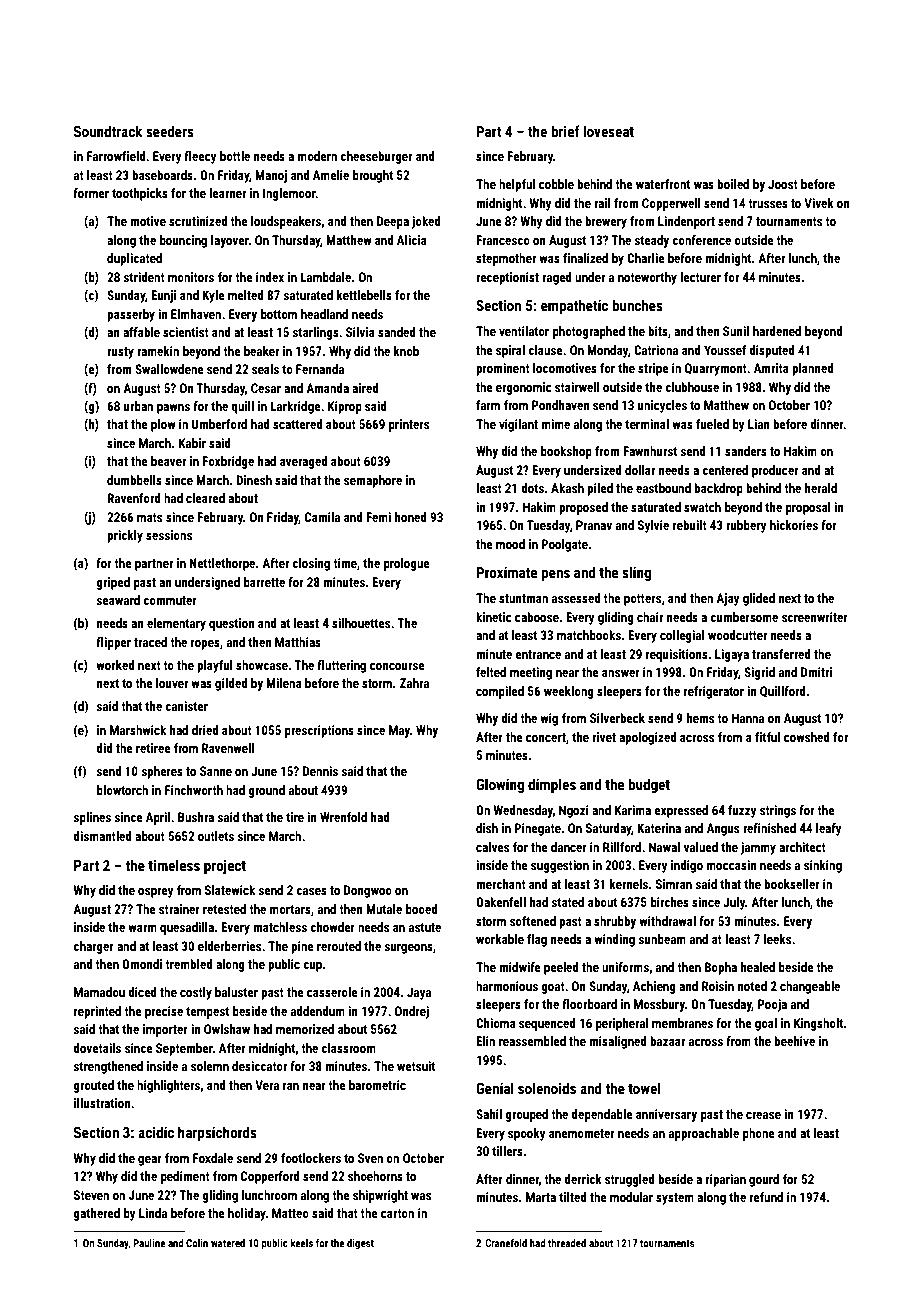 This document has height=1308, width=924. Describe the element at coordinates (725, 350) in the document. I see `Youssef` at that location.
